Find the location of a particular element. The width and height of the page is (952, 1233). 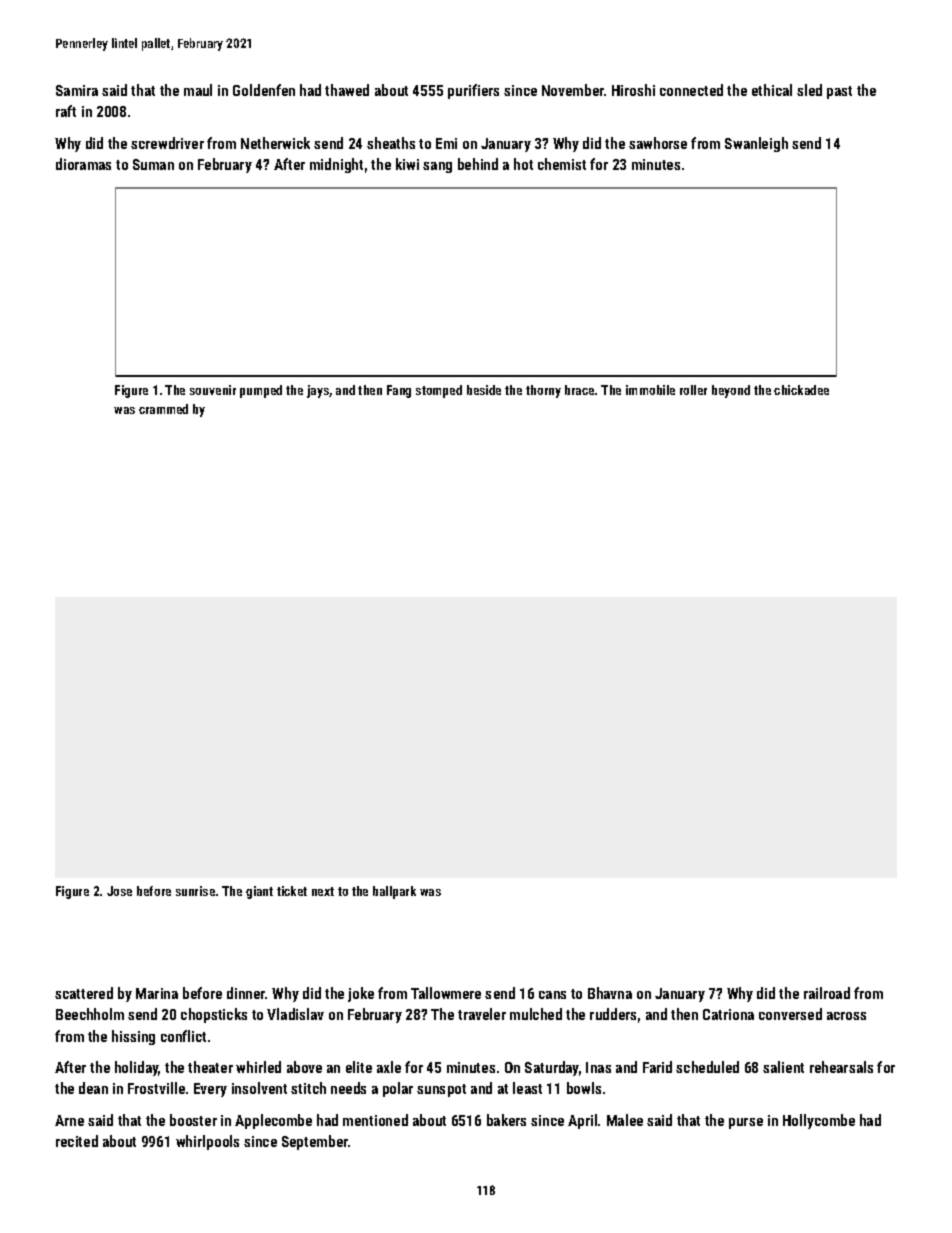

Arne is located at coordinates (69, 1120).
